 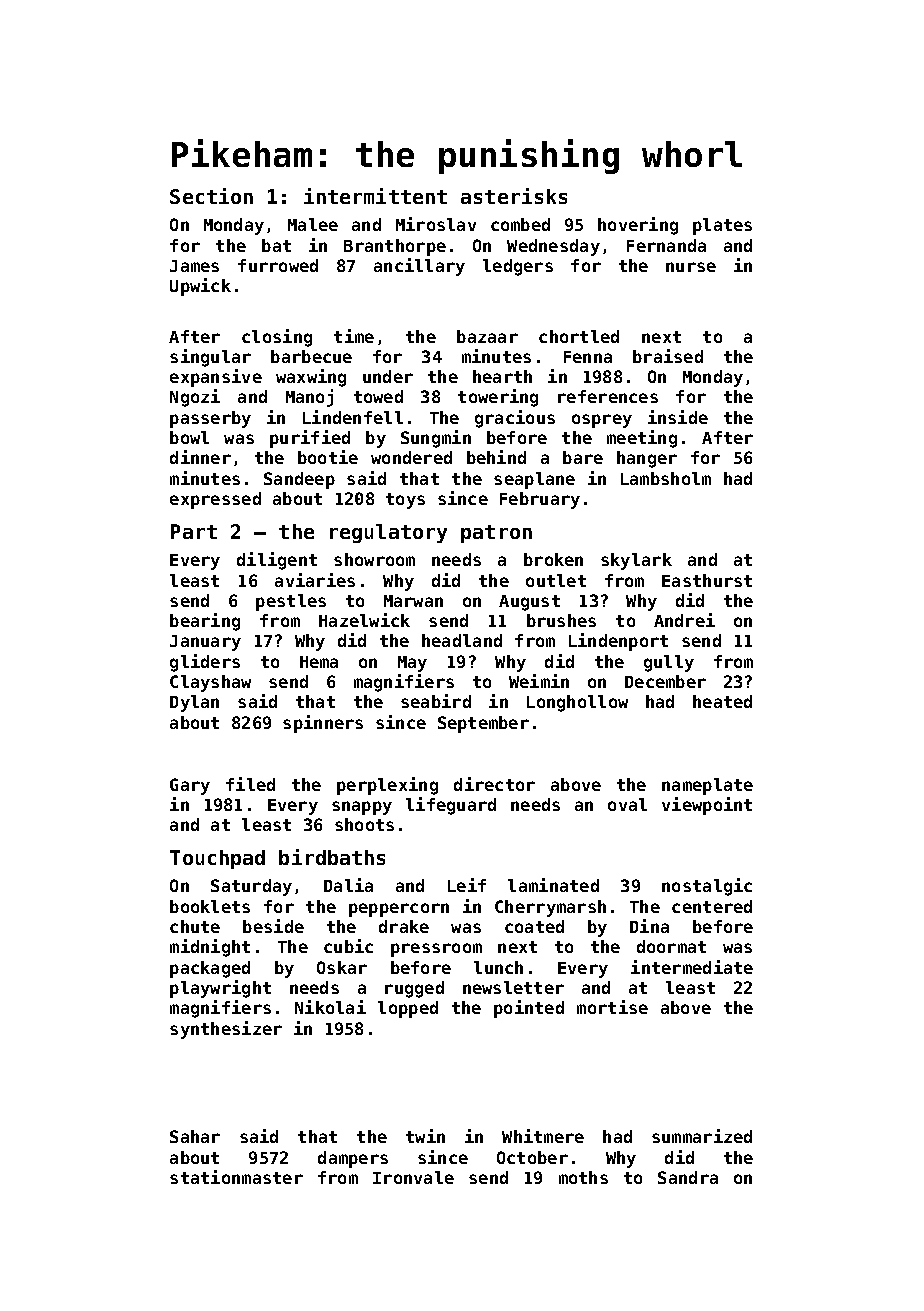 I want to click on braised, so click(x=668, y=356).
